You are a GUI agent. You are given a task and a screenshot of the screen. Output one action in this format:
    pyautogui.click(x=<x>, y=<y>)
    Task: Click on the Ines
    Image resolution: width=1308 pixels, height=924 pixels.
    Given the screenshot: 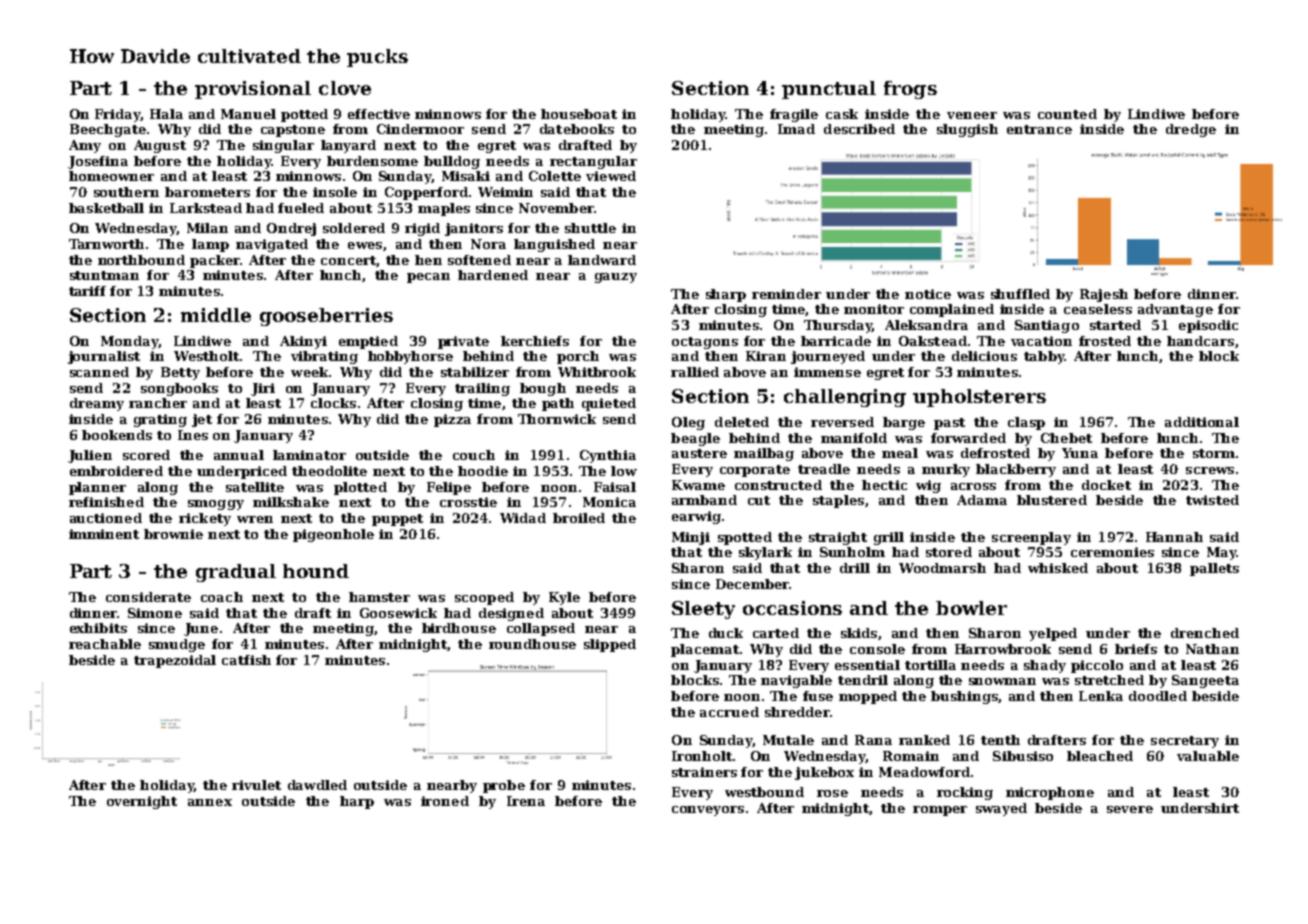 What is the action you would take?
    pyautogui.click(x=193, y=435)
